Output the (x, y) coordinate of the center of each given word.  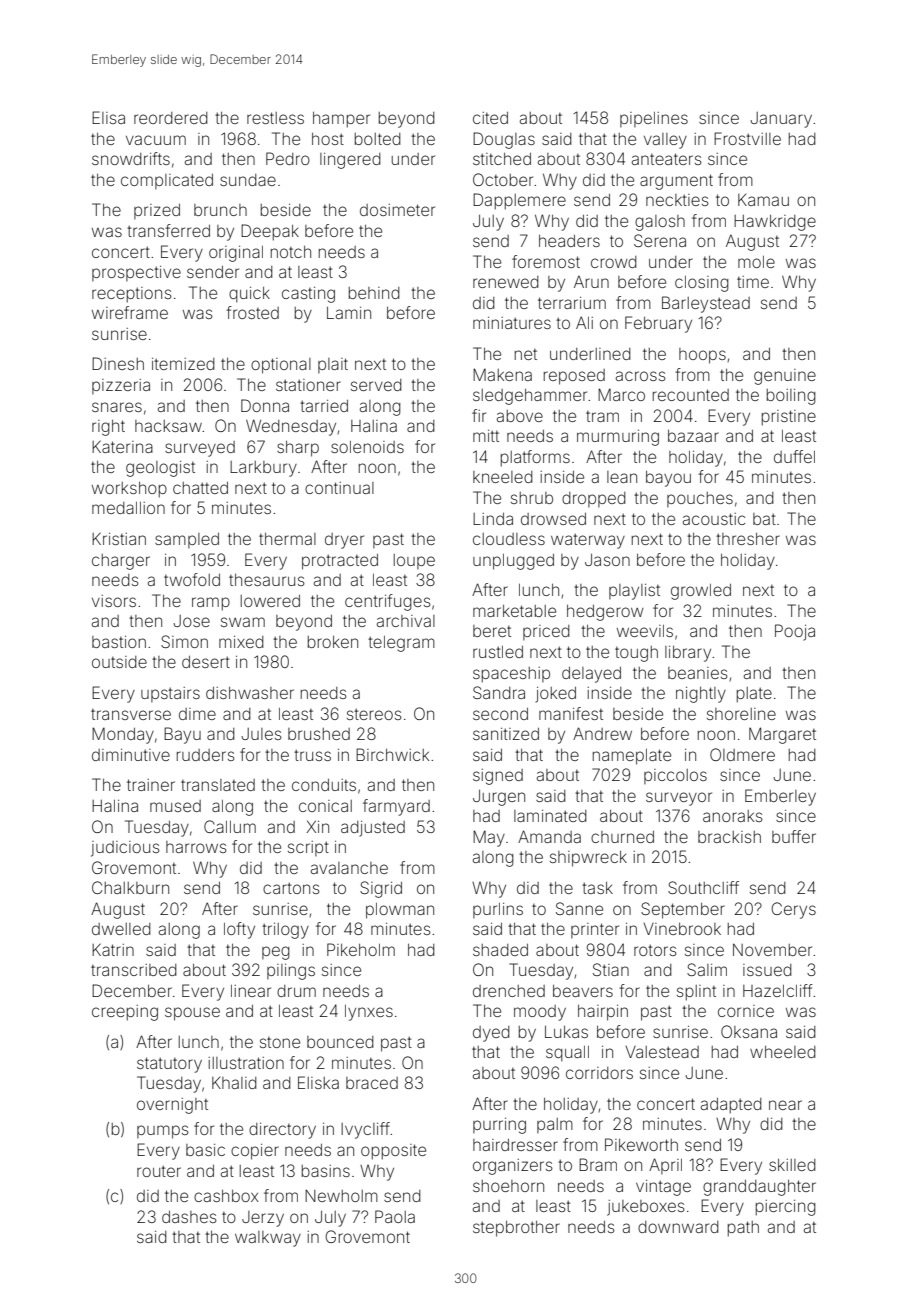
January (781, 120)
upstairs (170, 694)
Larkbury (263, 469)
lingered (350, 161)
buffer (794, 836)
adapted (731, 1106)
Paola (395, 1216)
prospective (136, 273)
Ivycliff (365, 1130)
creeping (125, 1013)
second (500, 714)
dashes (189, 1217)
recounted (691, 395)
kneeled (503, 477)
